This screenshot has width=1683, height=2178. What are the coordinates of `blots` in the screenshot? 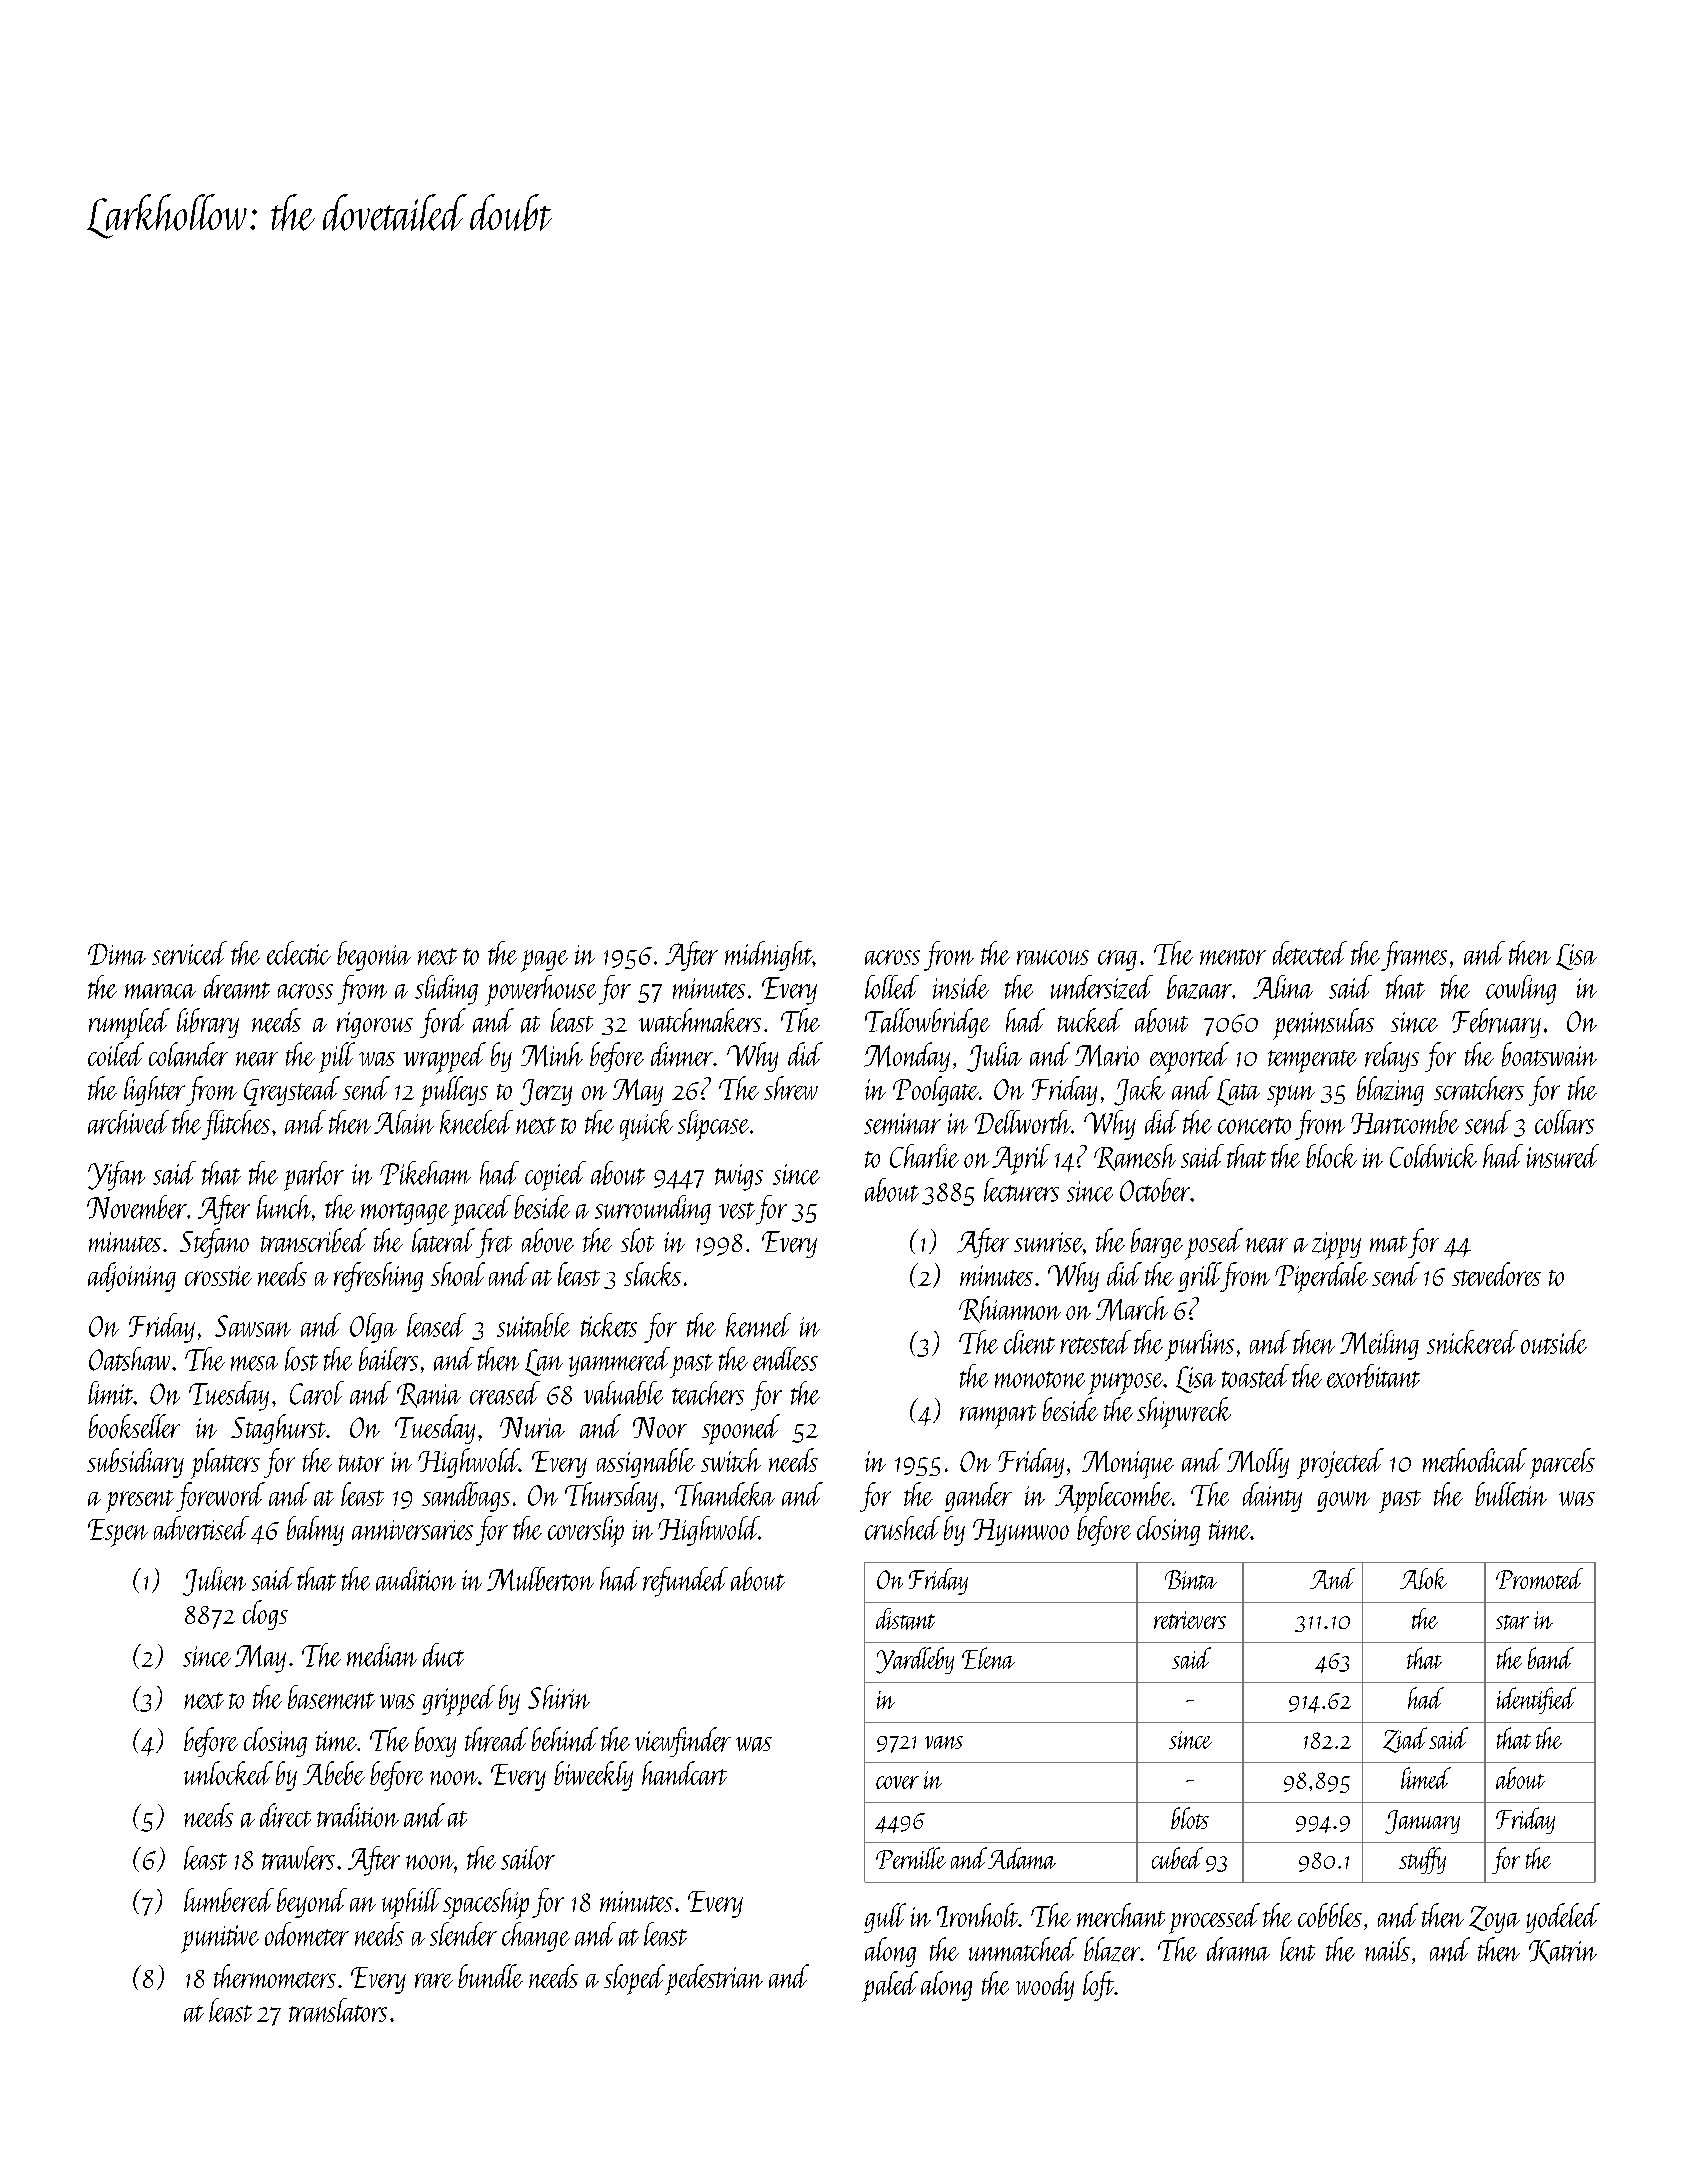 It's located at (1190, 1818).
